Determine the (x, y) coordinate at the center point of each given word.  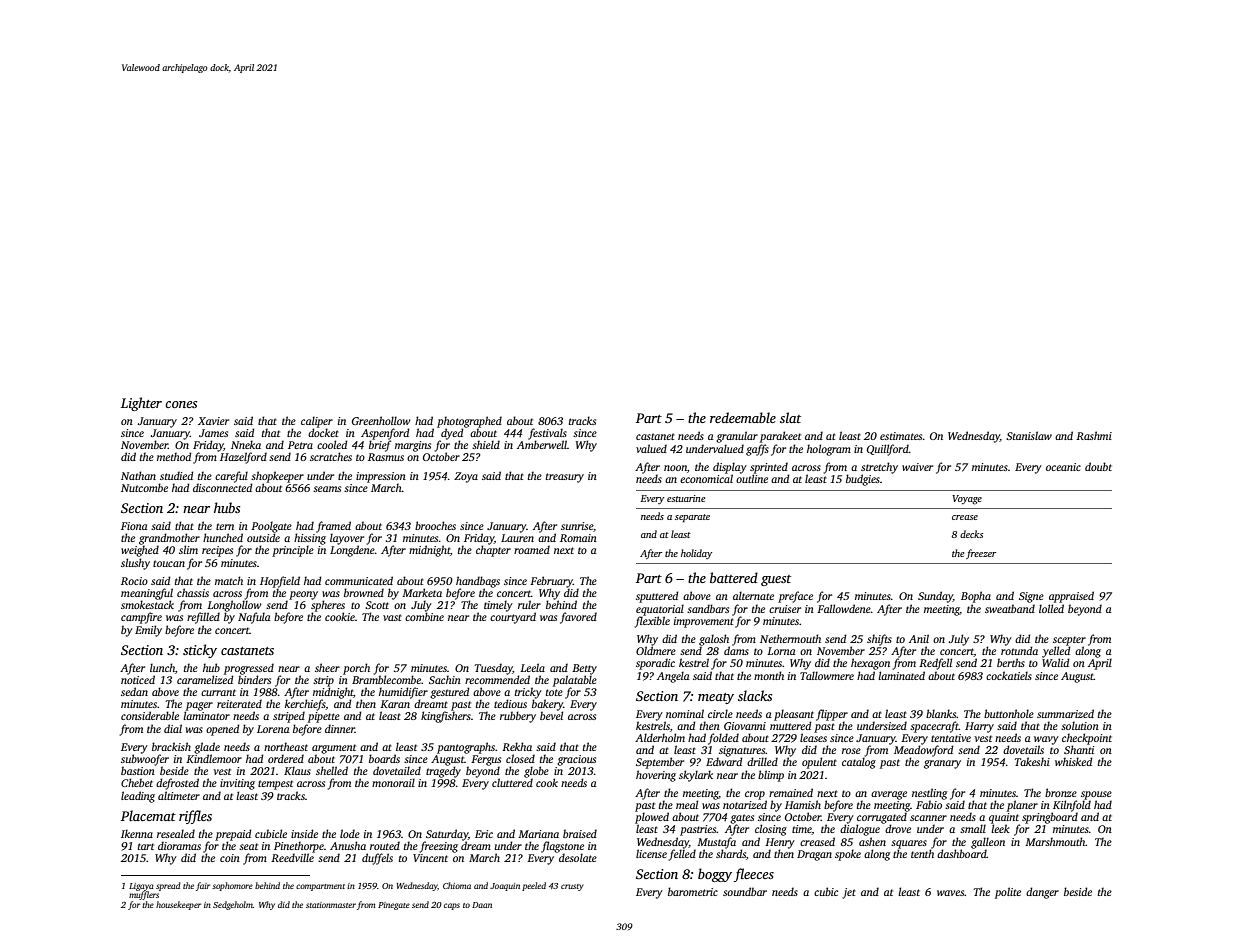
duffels (377, 859)
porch (356, 669)
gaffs (757, 450)
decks (971, 534)
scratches (331, 456)
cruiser (785, 609)
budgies (863, 480)
